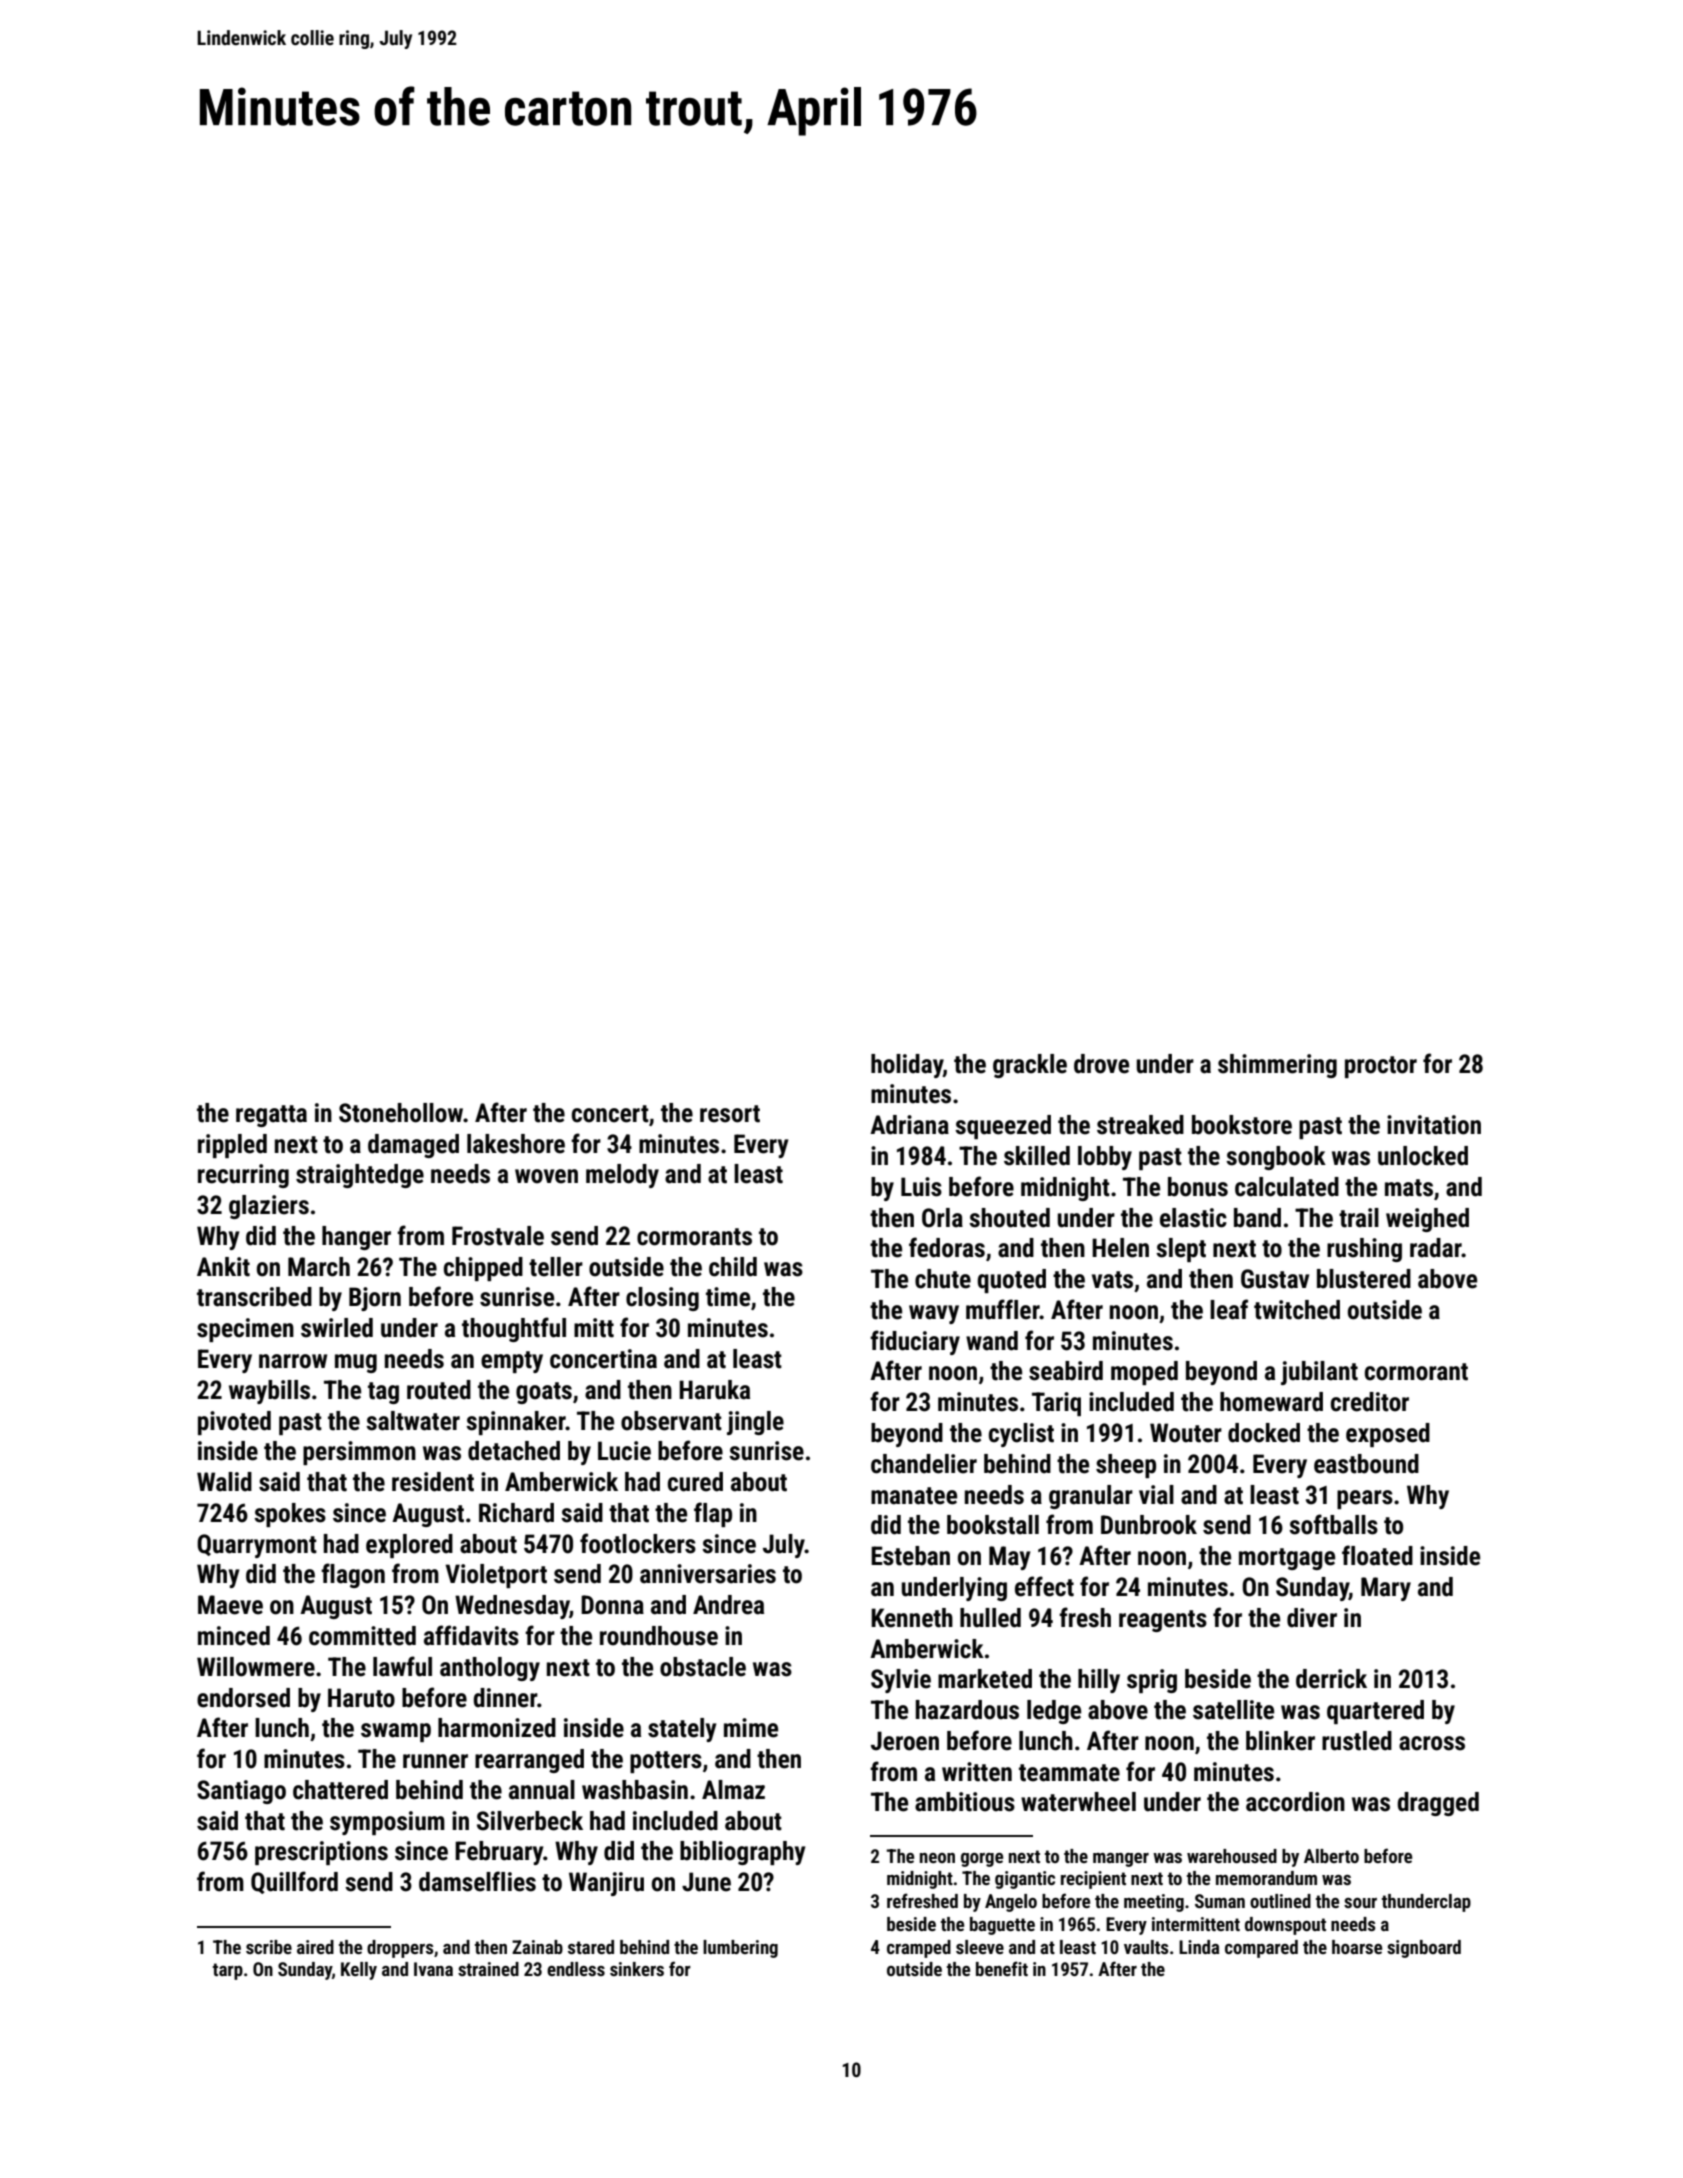 This image has width=1683, height=2178. What do you see at coordinates (622, 1176) in the image?
I see `melody` at bounding box center [622, 1176].
